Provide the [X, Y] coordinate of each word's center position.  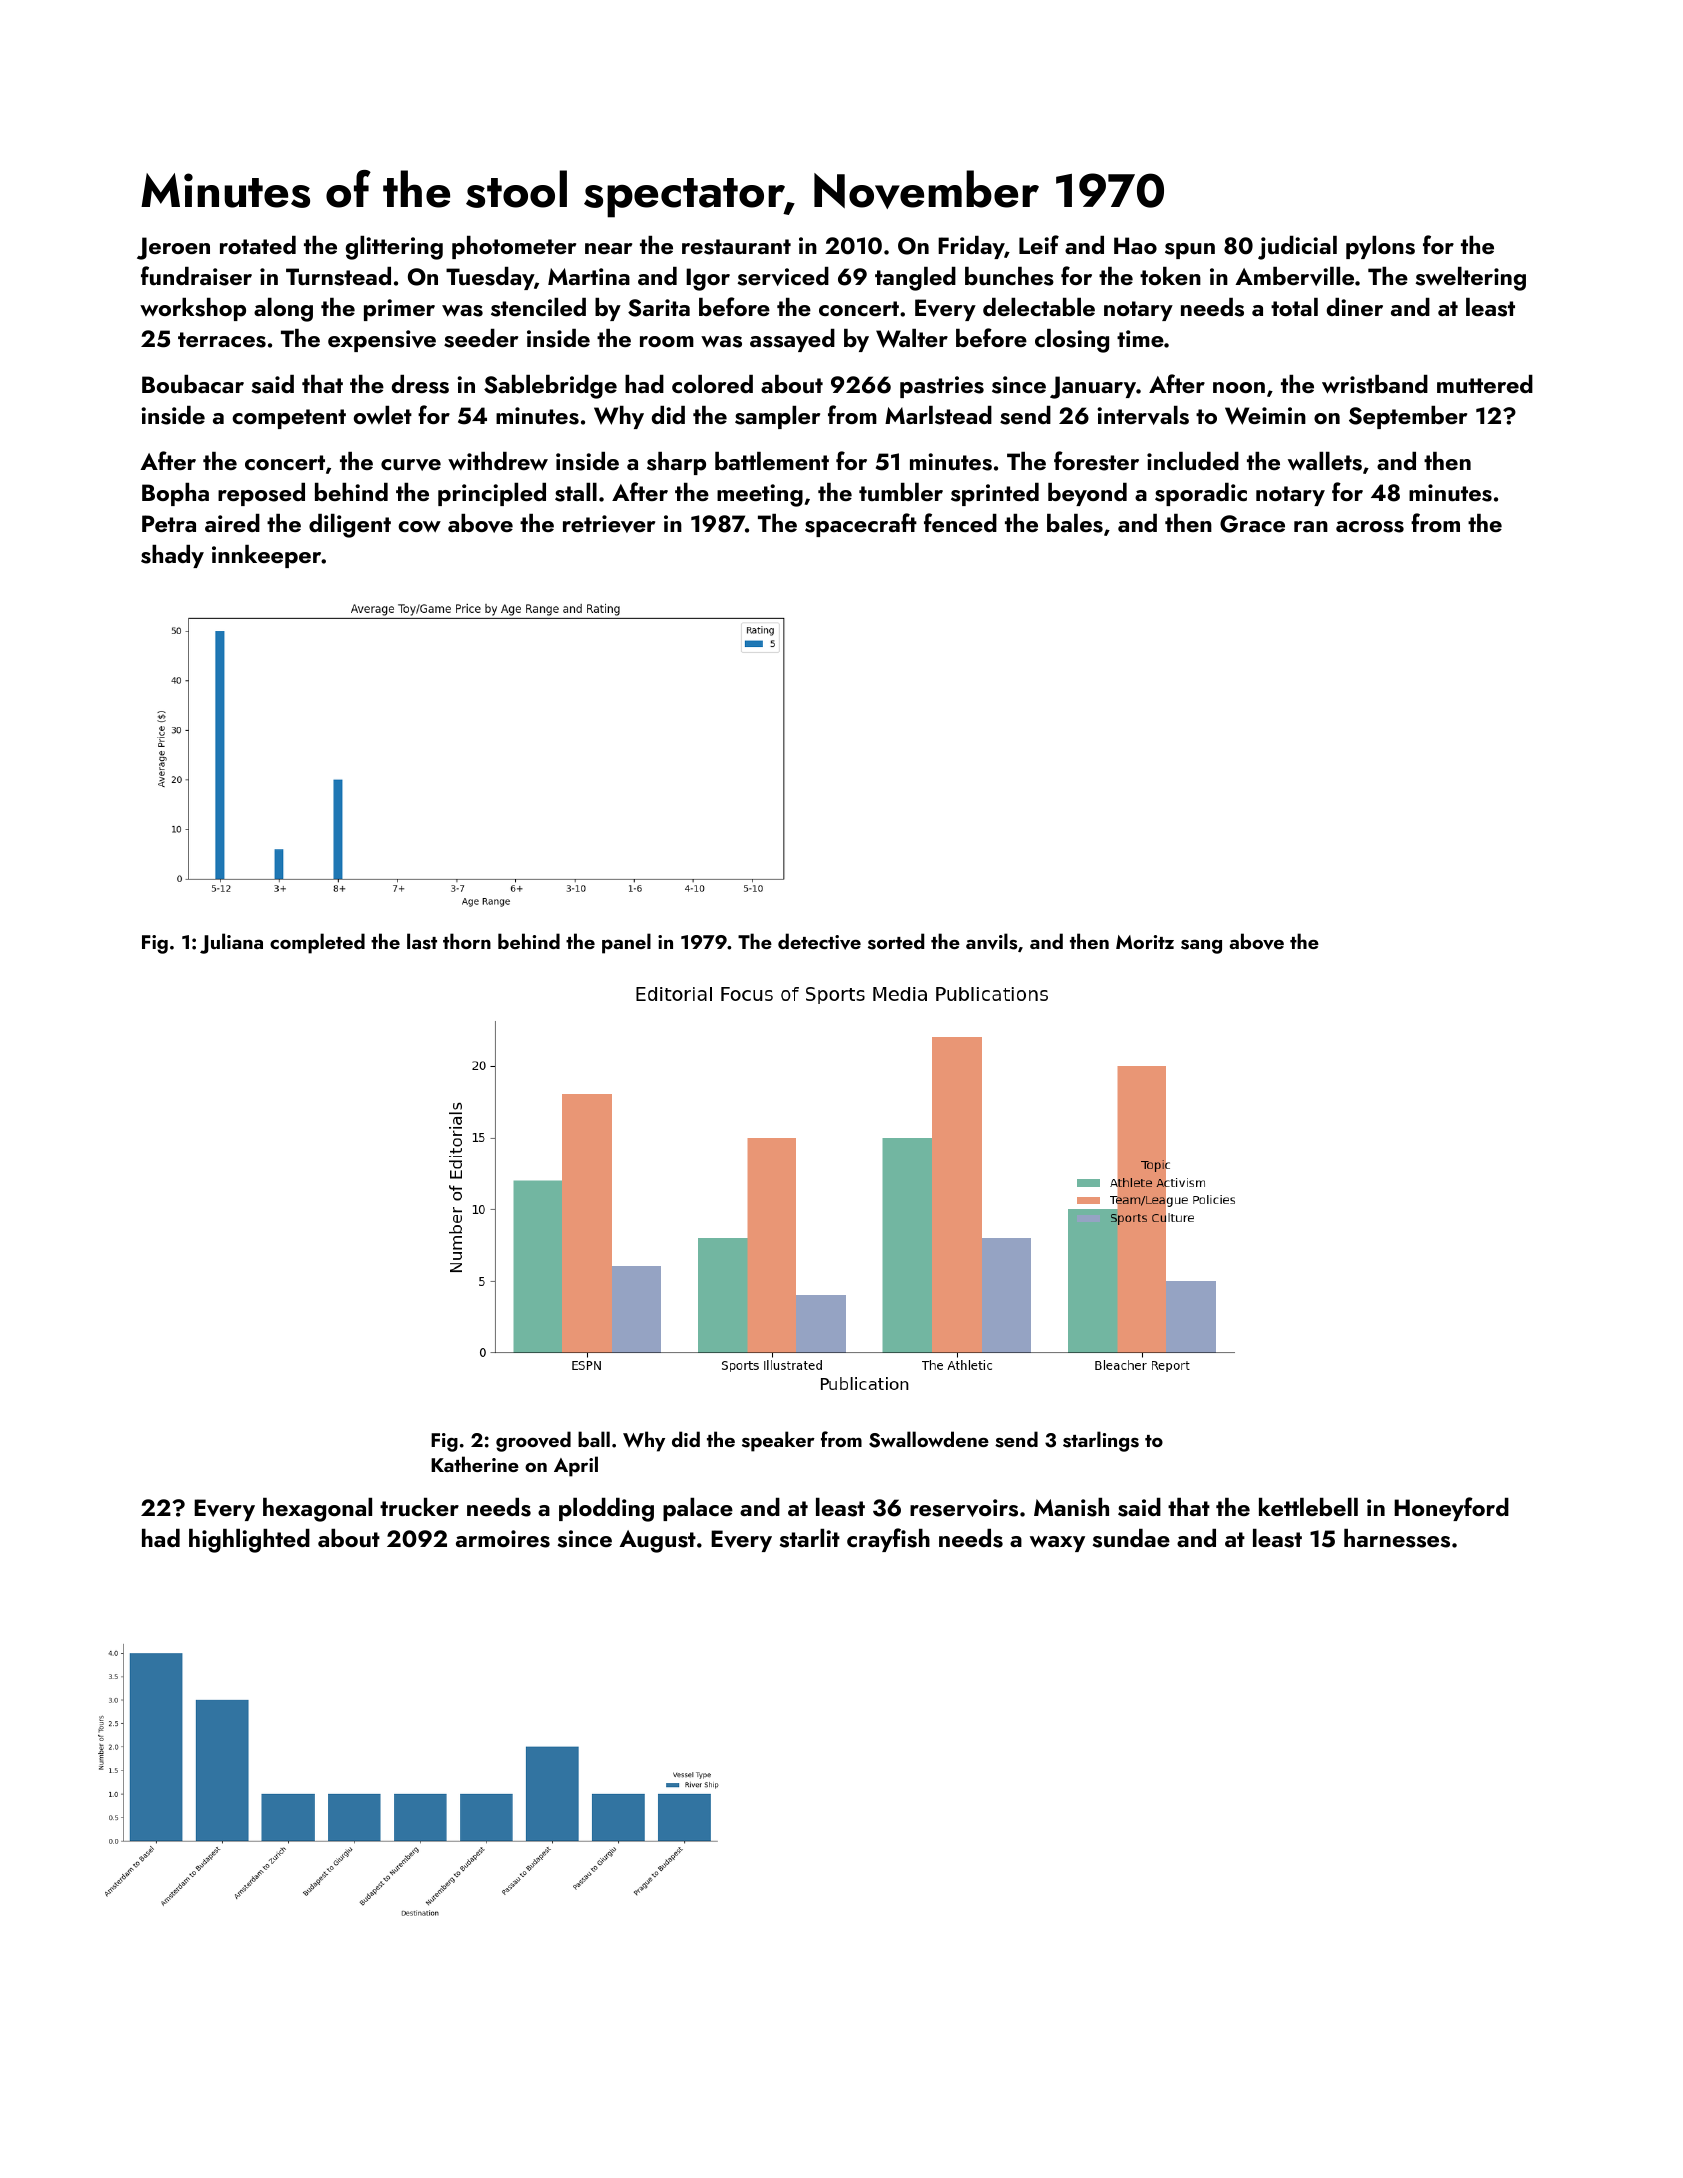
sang [1201, 946]
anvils [991, 941]
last [422, 941]
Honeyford [1451, 1509]
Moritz [1145, 942]
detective [819, 941]
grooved [533, 1441]
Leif [1039, 244]
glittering [394, 248]
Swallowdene [929, 1439]
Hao [1135, 245]
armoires [503, 1539]
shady [172, 556]
